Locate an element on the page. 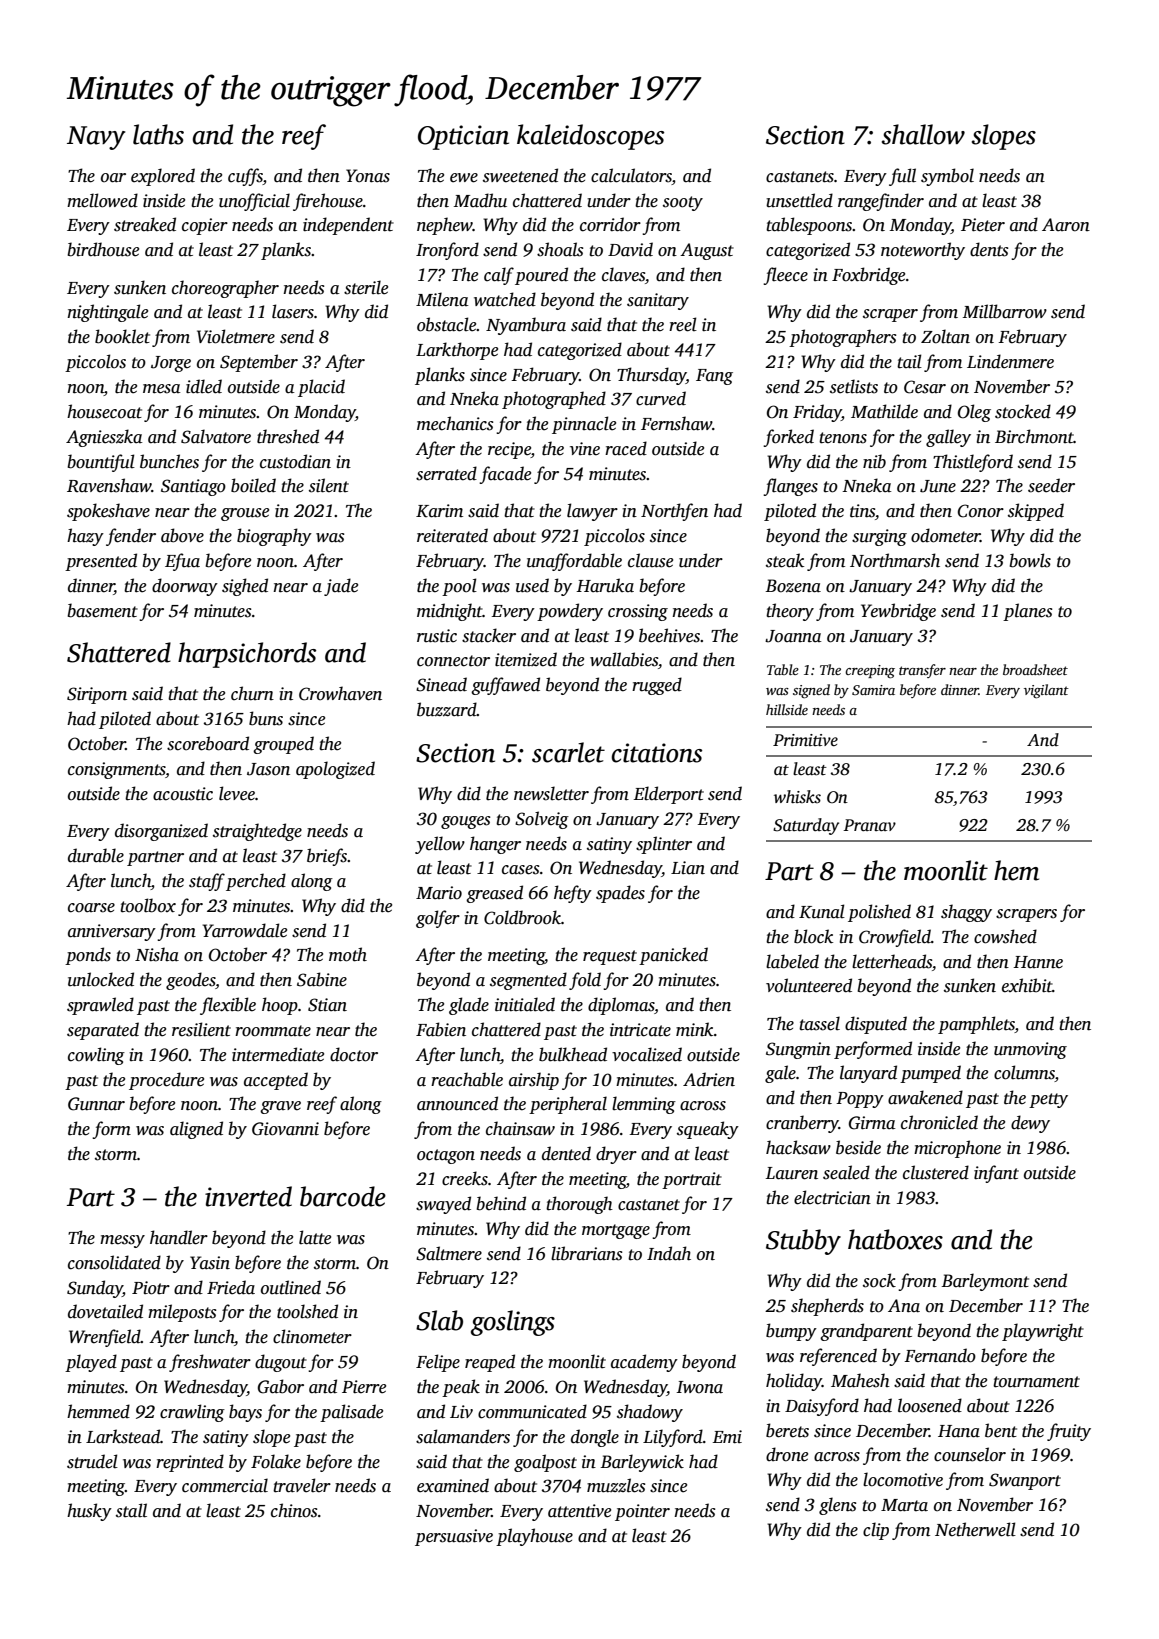 Image resolution: width=1159 pixels, height=1639 pixels. firehouse is located at coordinates (328, 202).
